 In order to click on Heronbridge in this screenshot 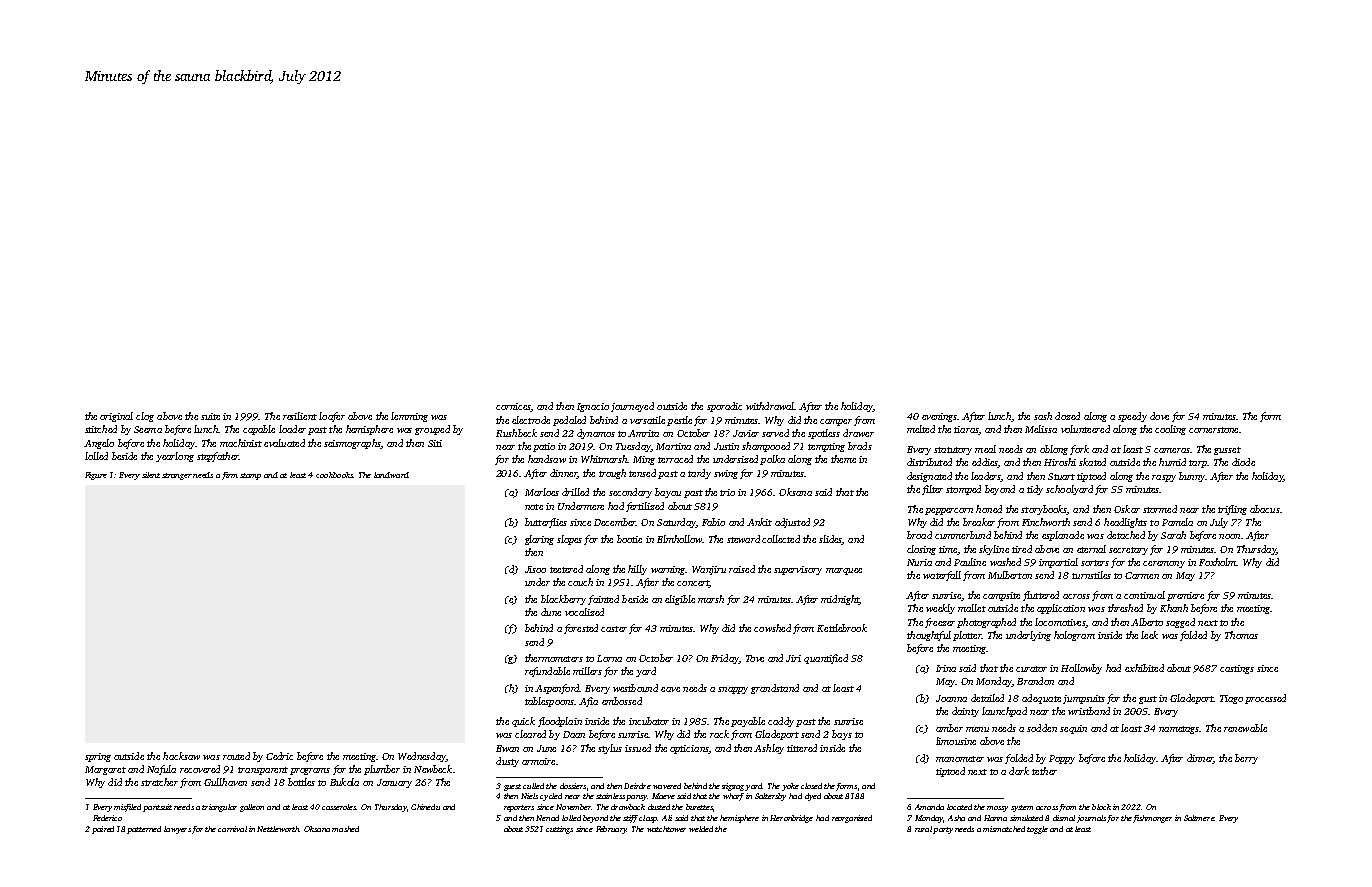, I will do `click(791, 819)`.
